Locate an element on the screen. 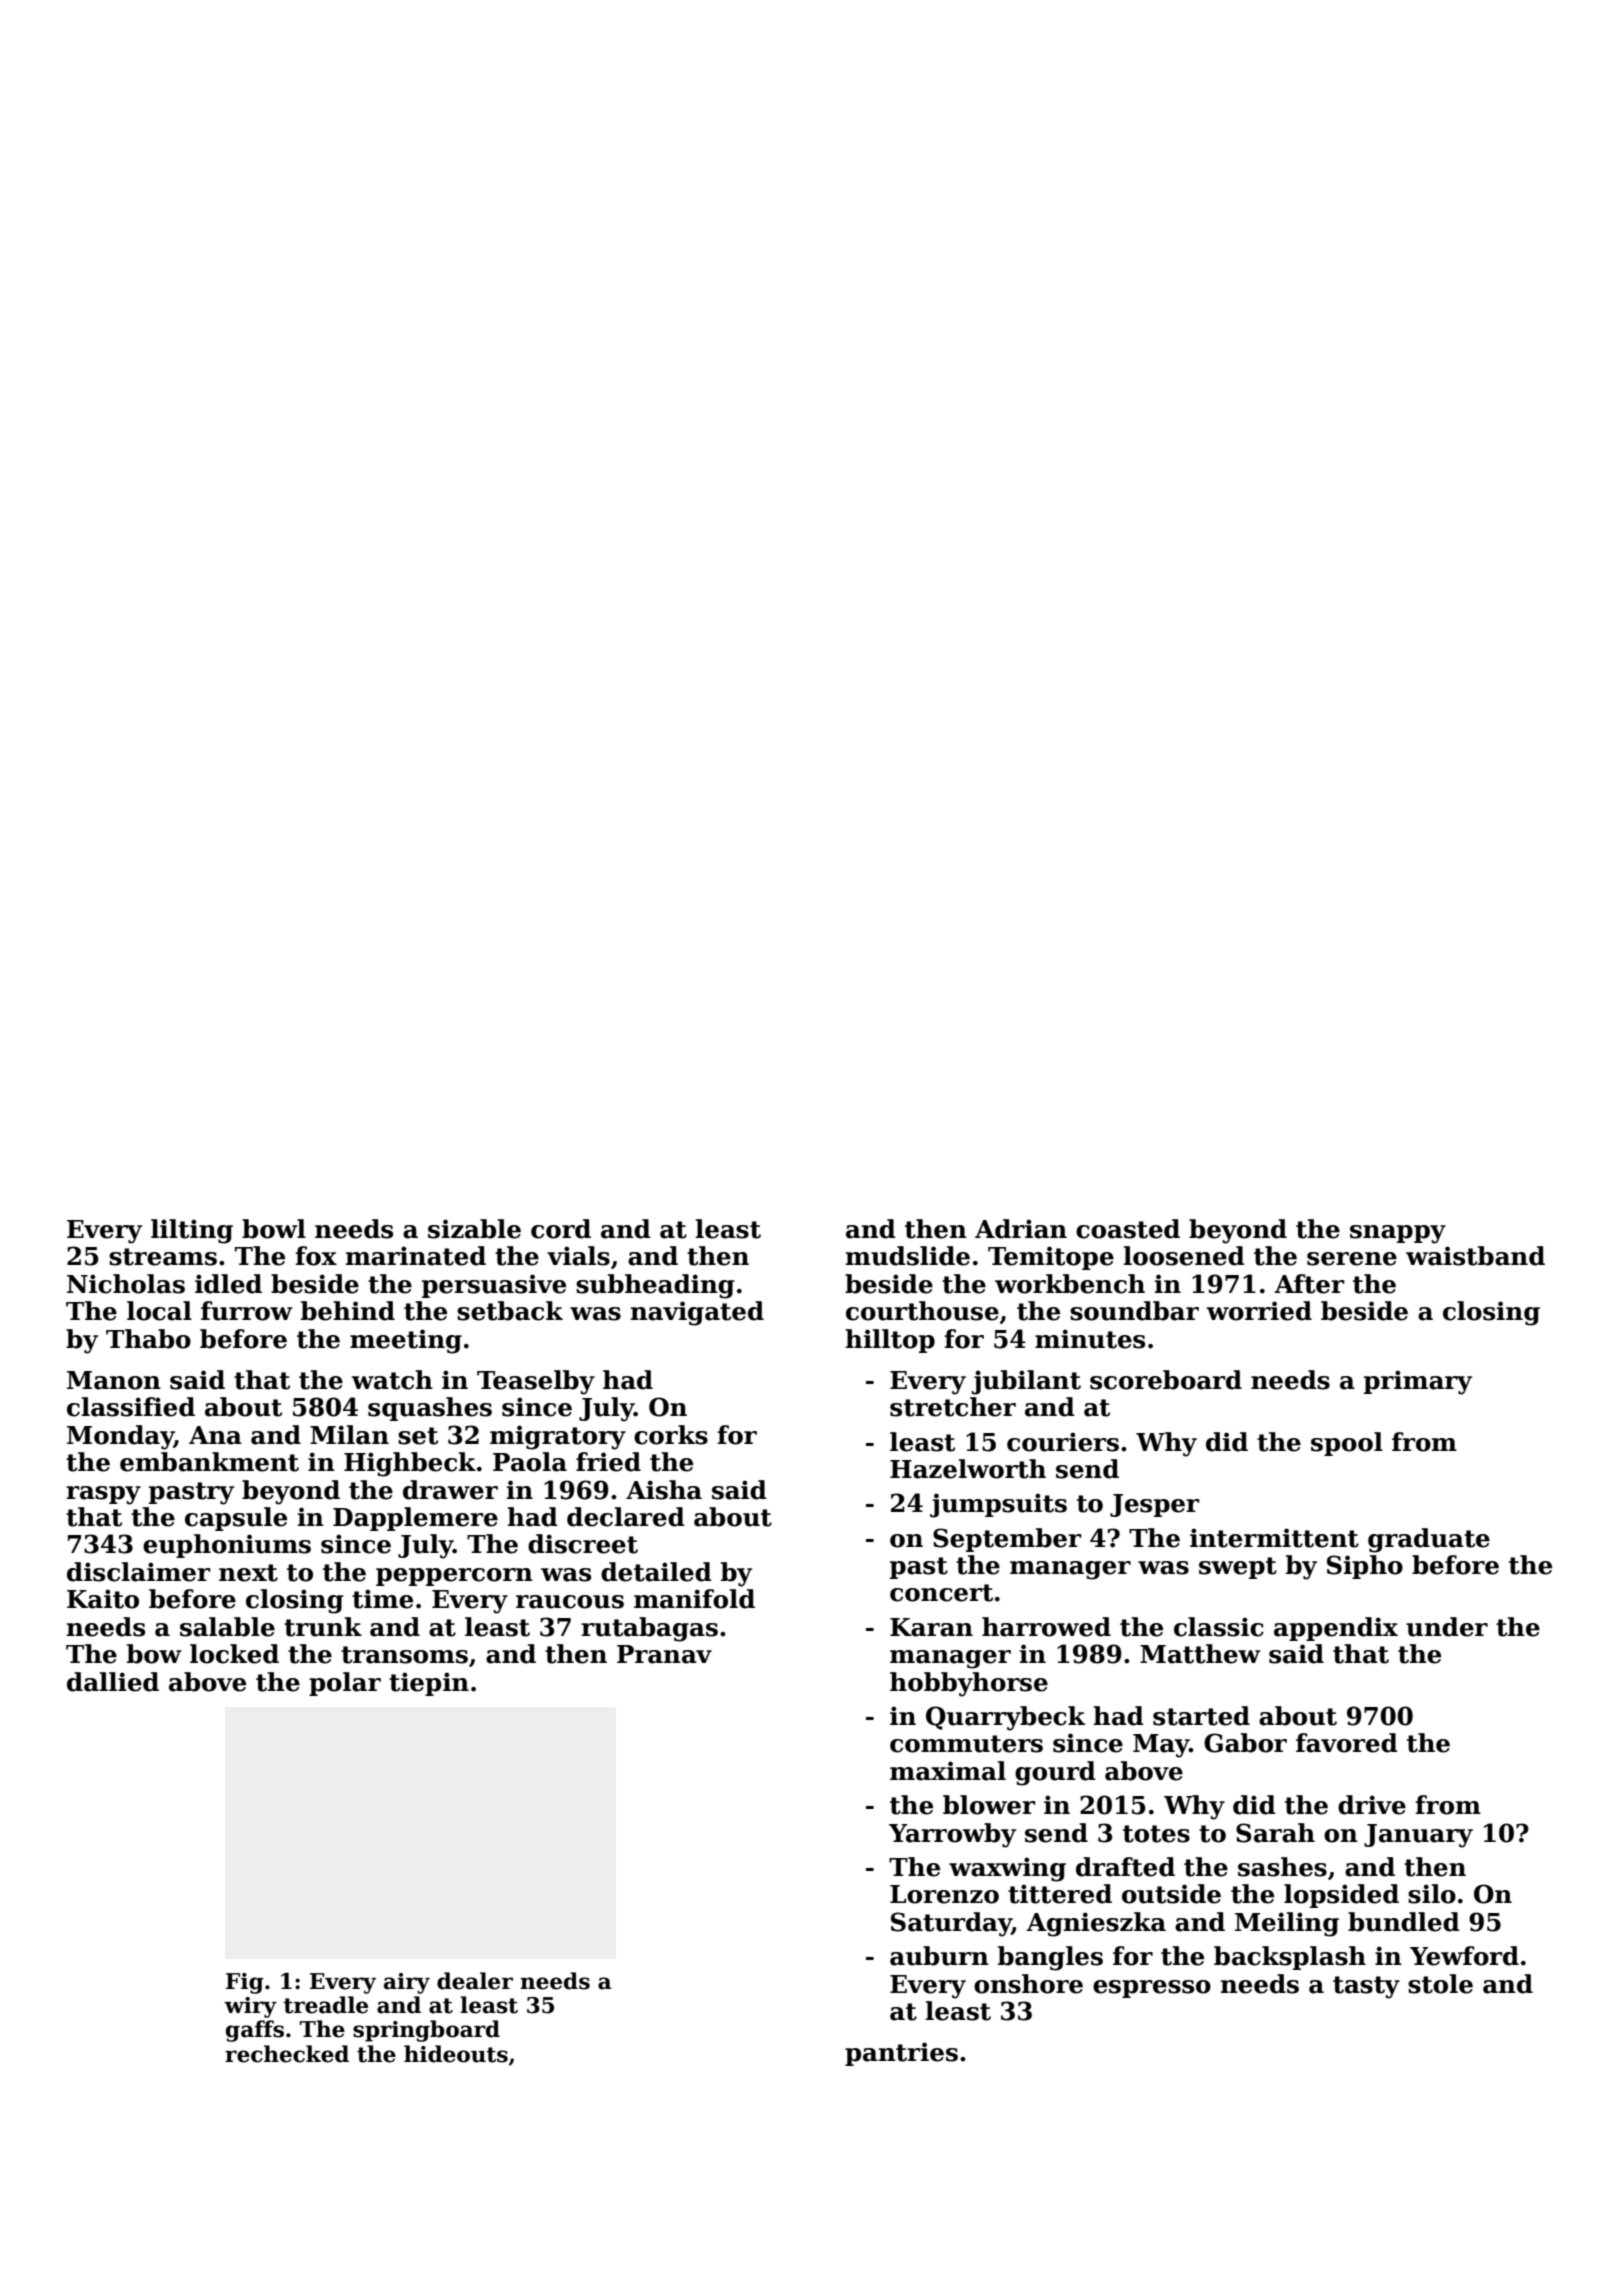  under is located at coordinates (1447, 1627).
